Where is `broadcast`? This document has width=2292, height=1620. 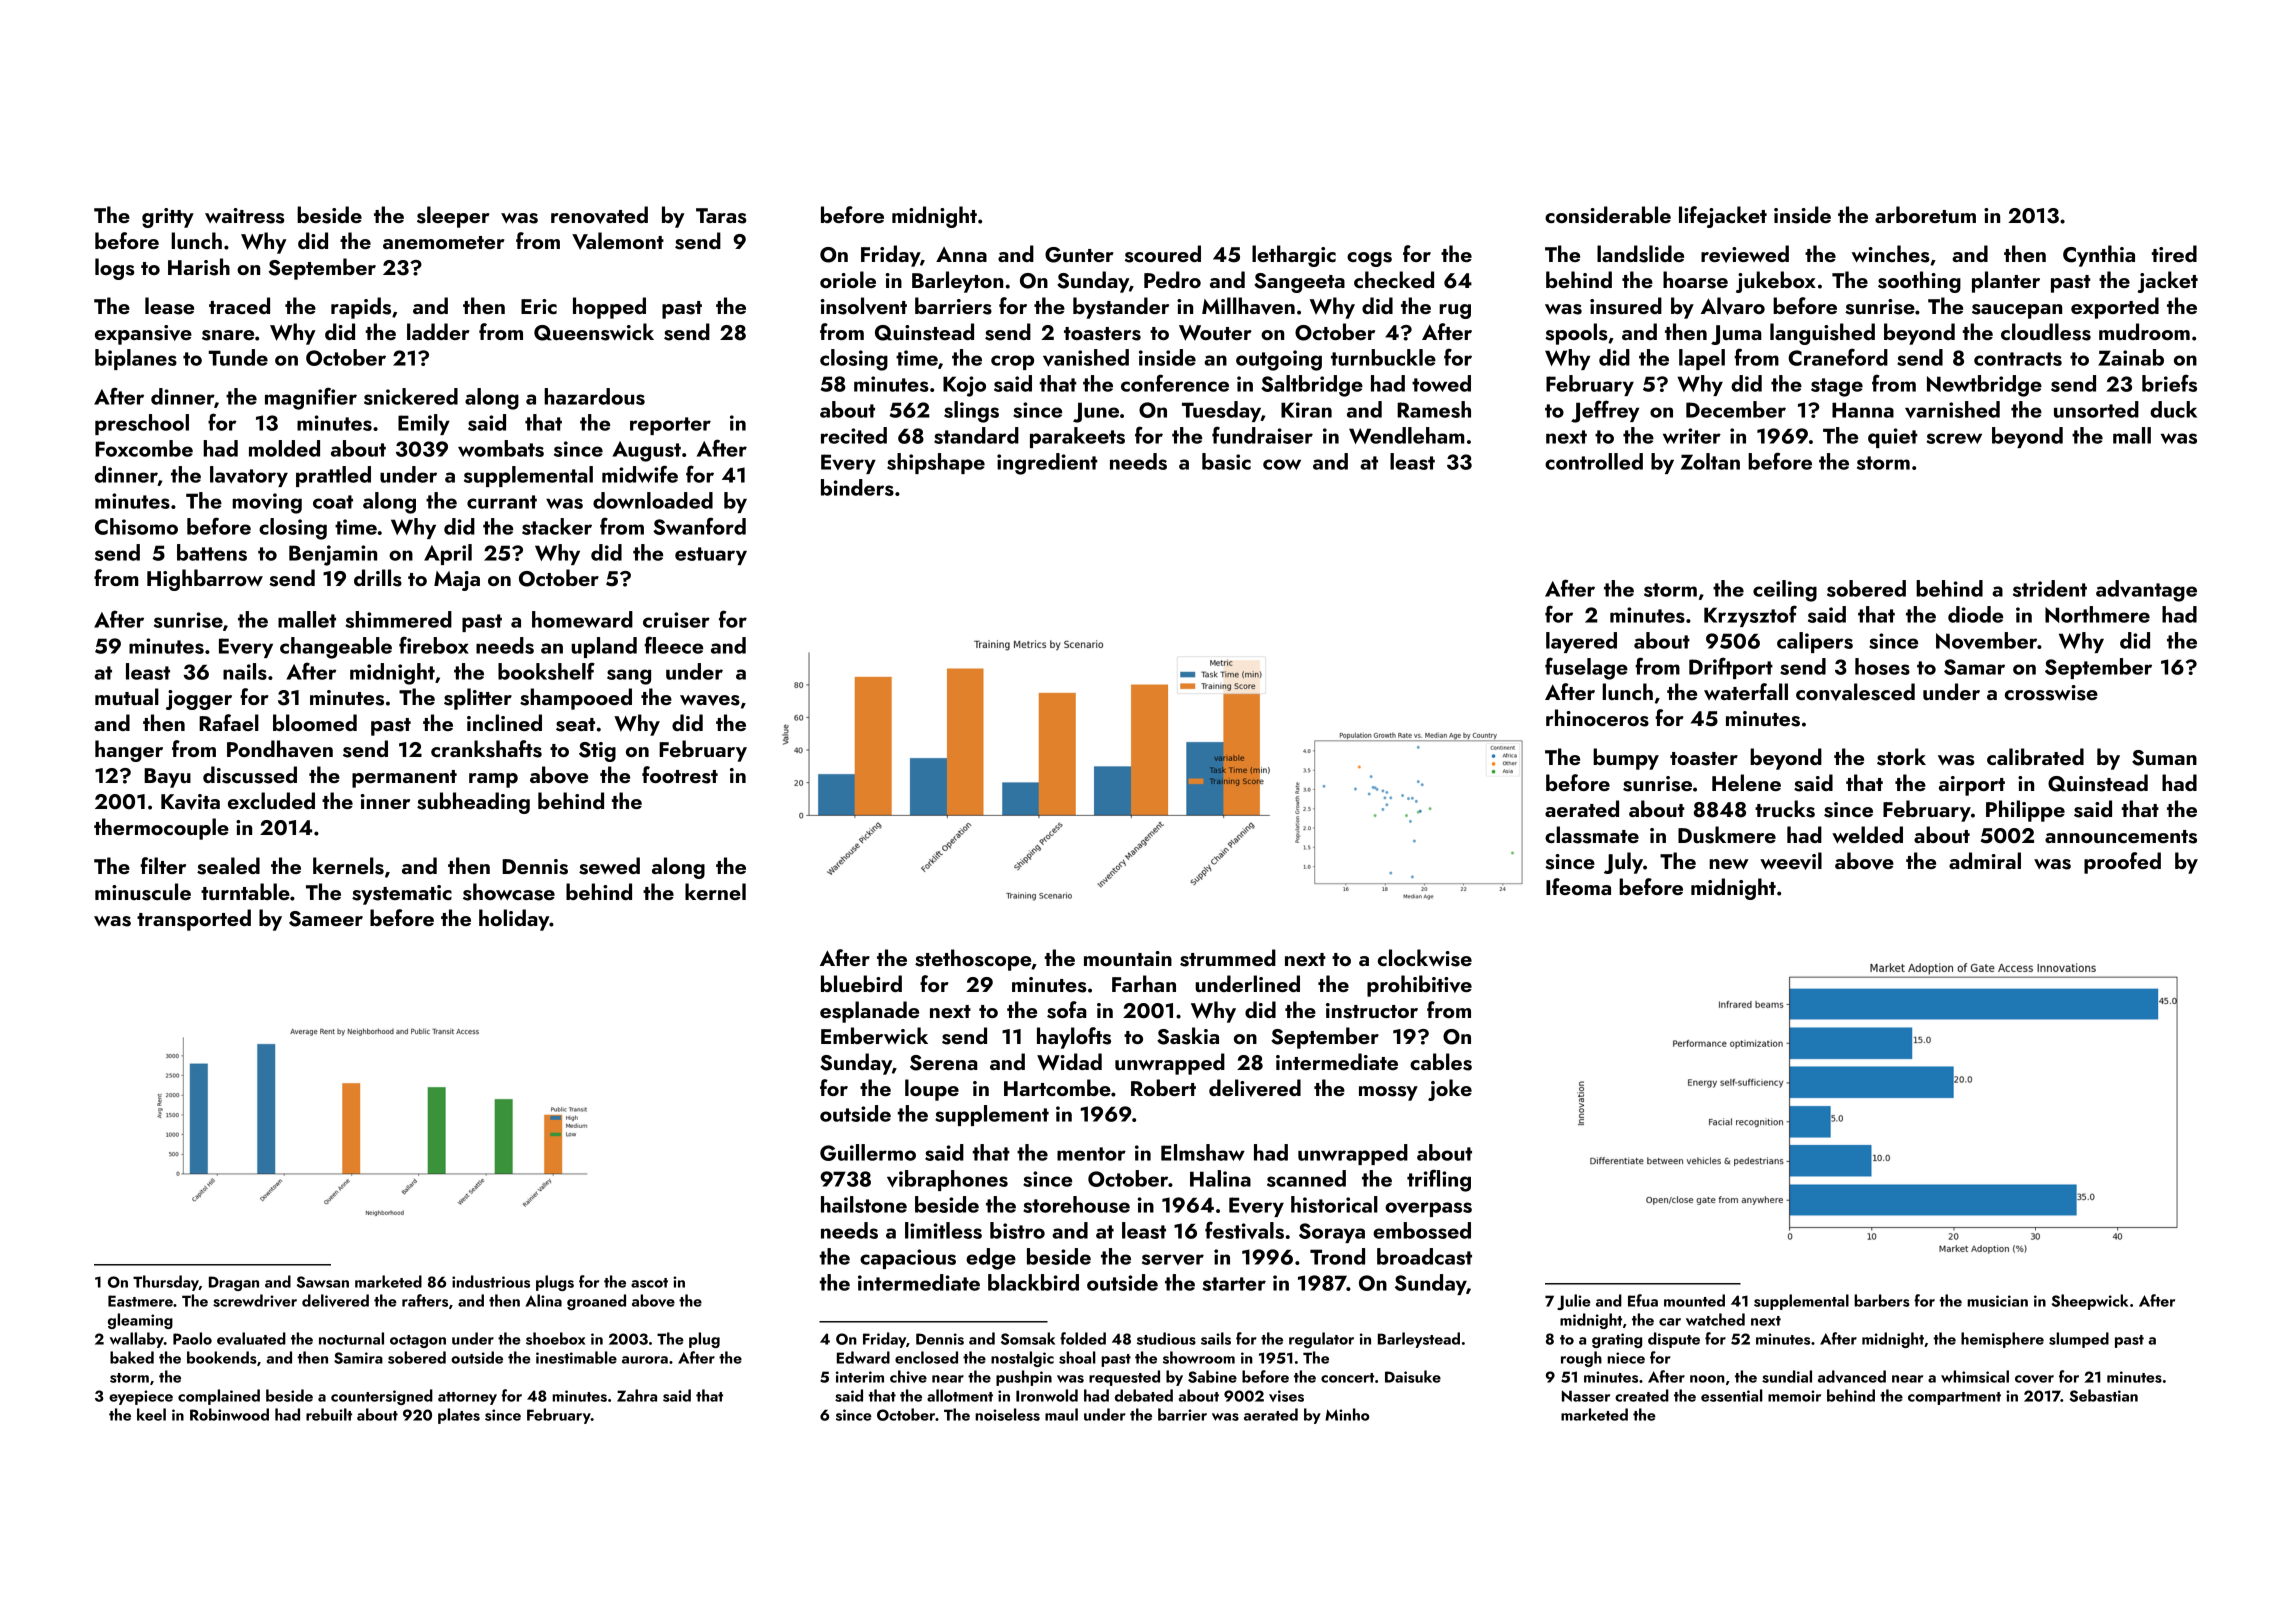 broadcast is located at coordinates (1424, 1256).
